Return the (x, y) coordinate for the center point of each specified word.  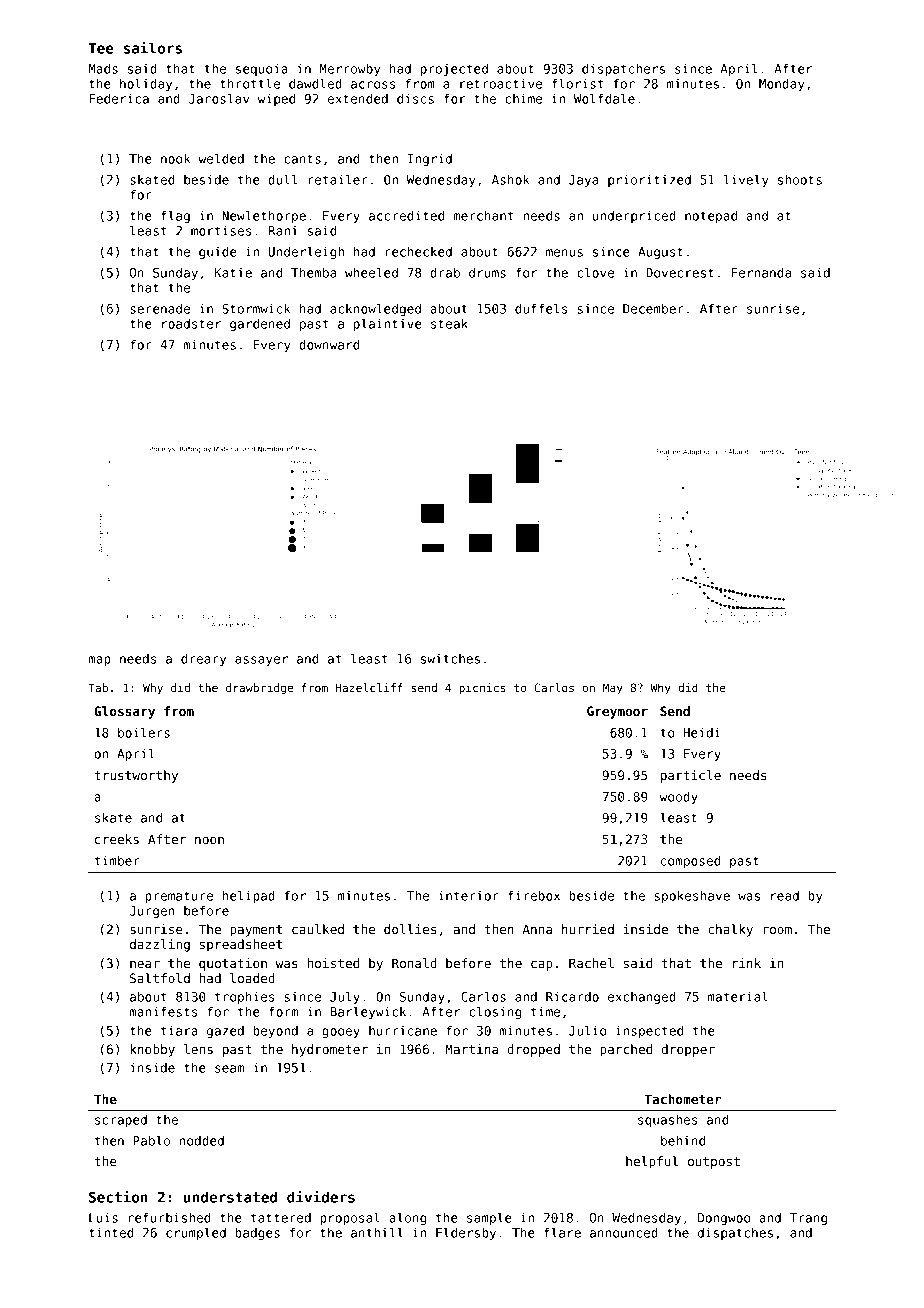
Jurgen (152, 912)
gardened (260, 324)
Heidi (702, 732)
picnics (482, 688)
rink (746, 963)
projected (454, 69)
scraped (121, 1121)
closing (495, 1012)
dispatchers (623, 69)
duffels (541, 308)
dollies (410, 929)
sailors (153, 48)
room (777, 930)
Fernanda (761, 272)
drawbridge (259, 689)
